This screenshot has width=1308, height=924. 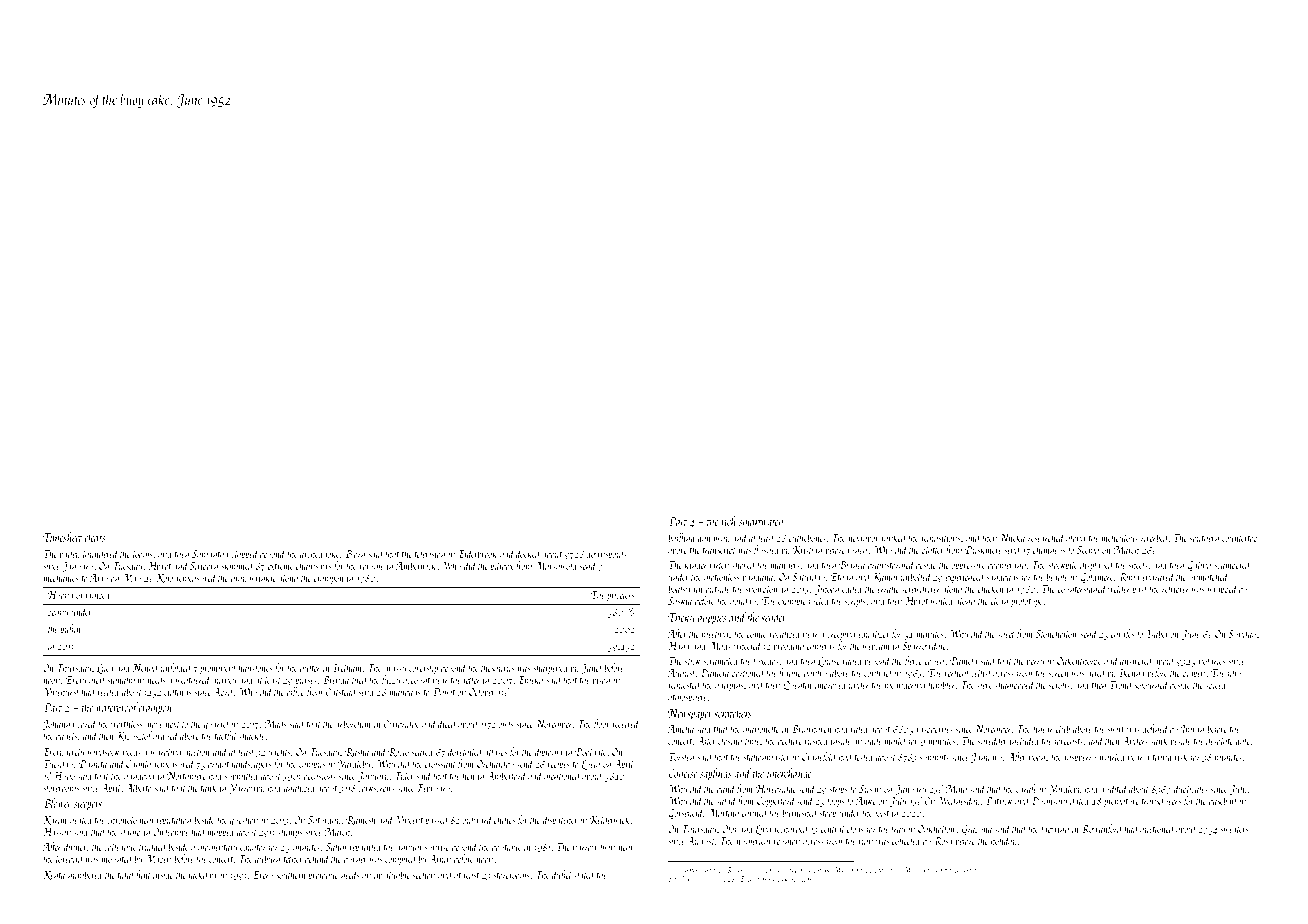 What do you see at coordinates (94, 537) in the screenshot?
I see `cleats` at bounding box center [94, 537].
